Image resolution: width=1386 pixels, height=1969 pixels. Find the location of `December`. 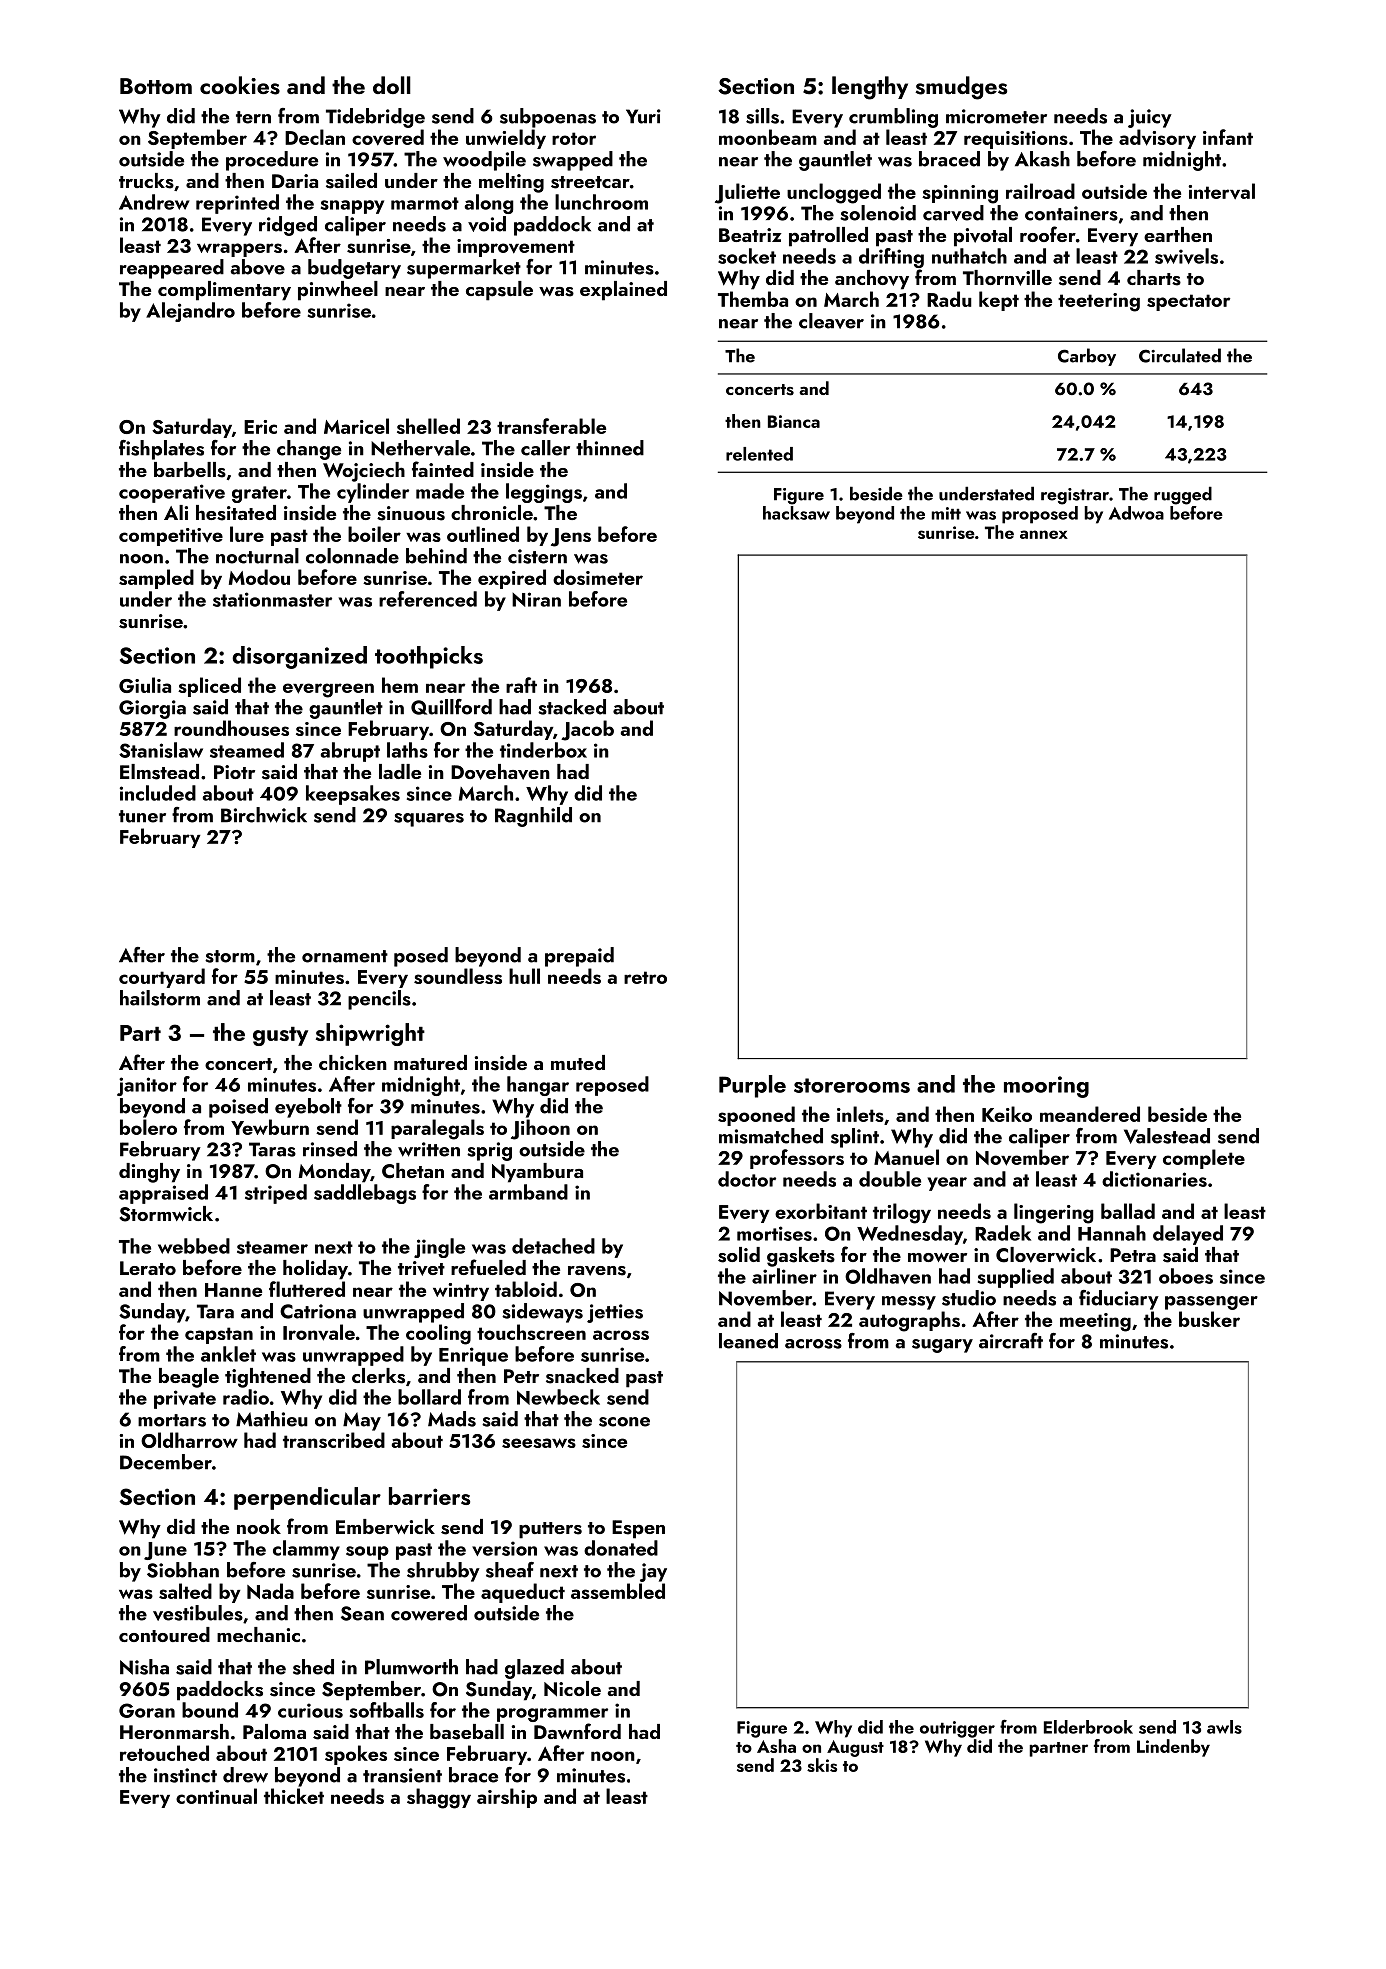

December is located at coordinates (166, 1462).
